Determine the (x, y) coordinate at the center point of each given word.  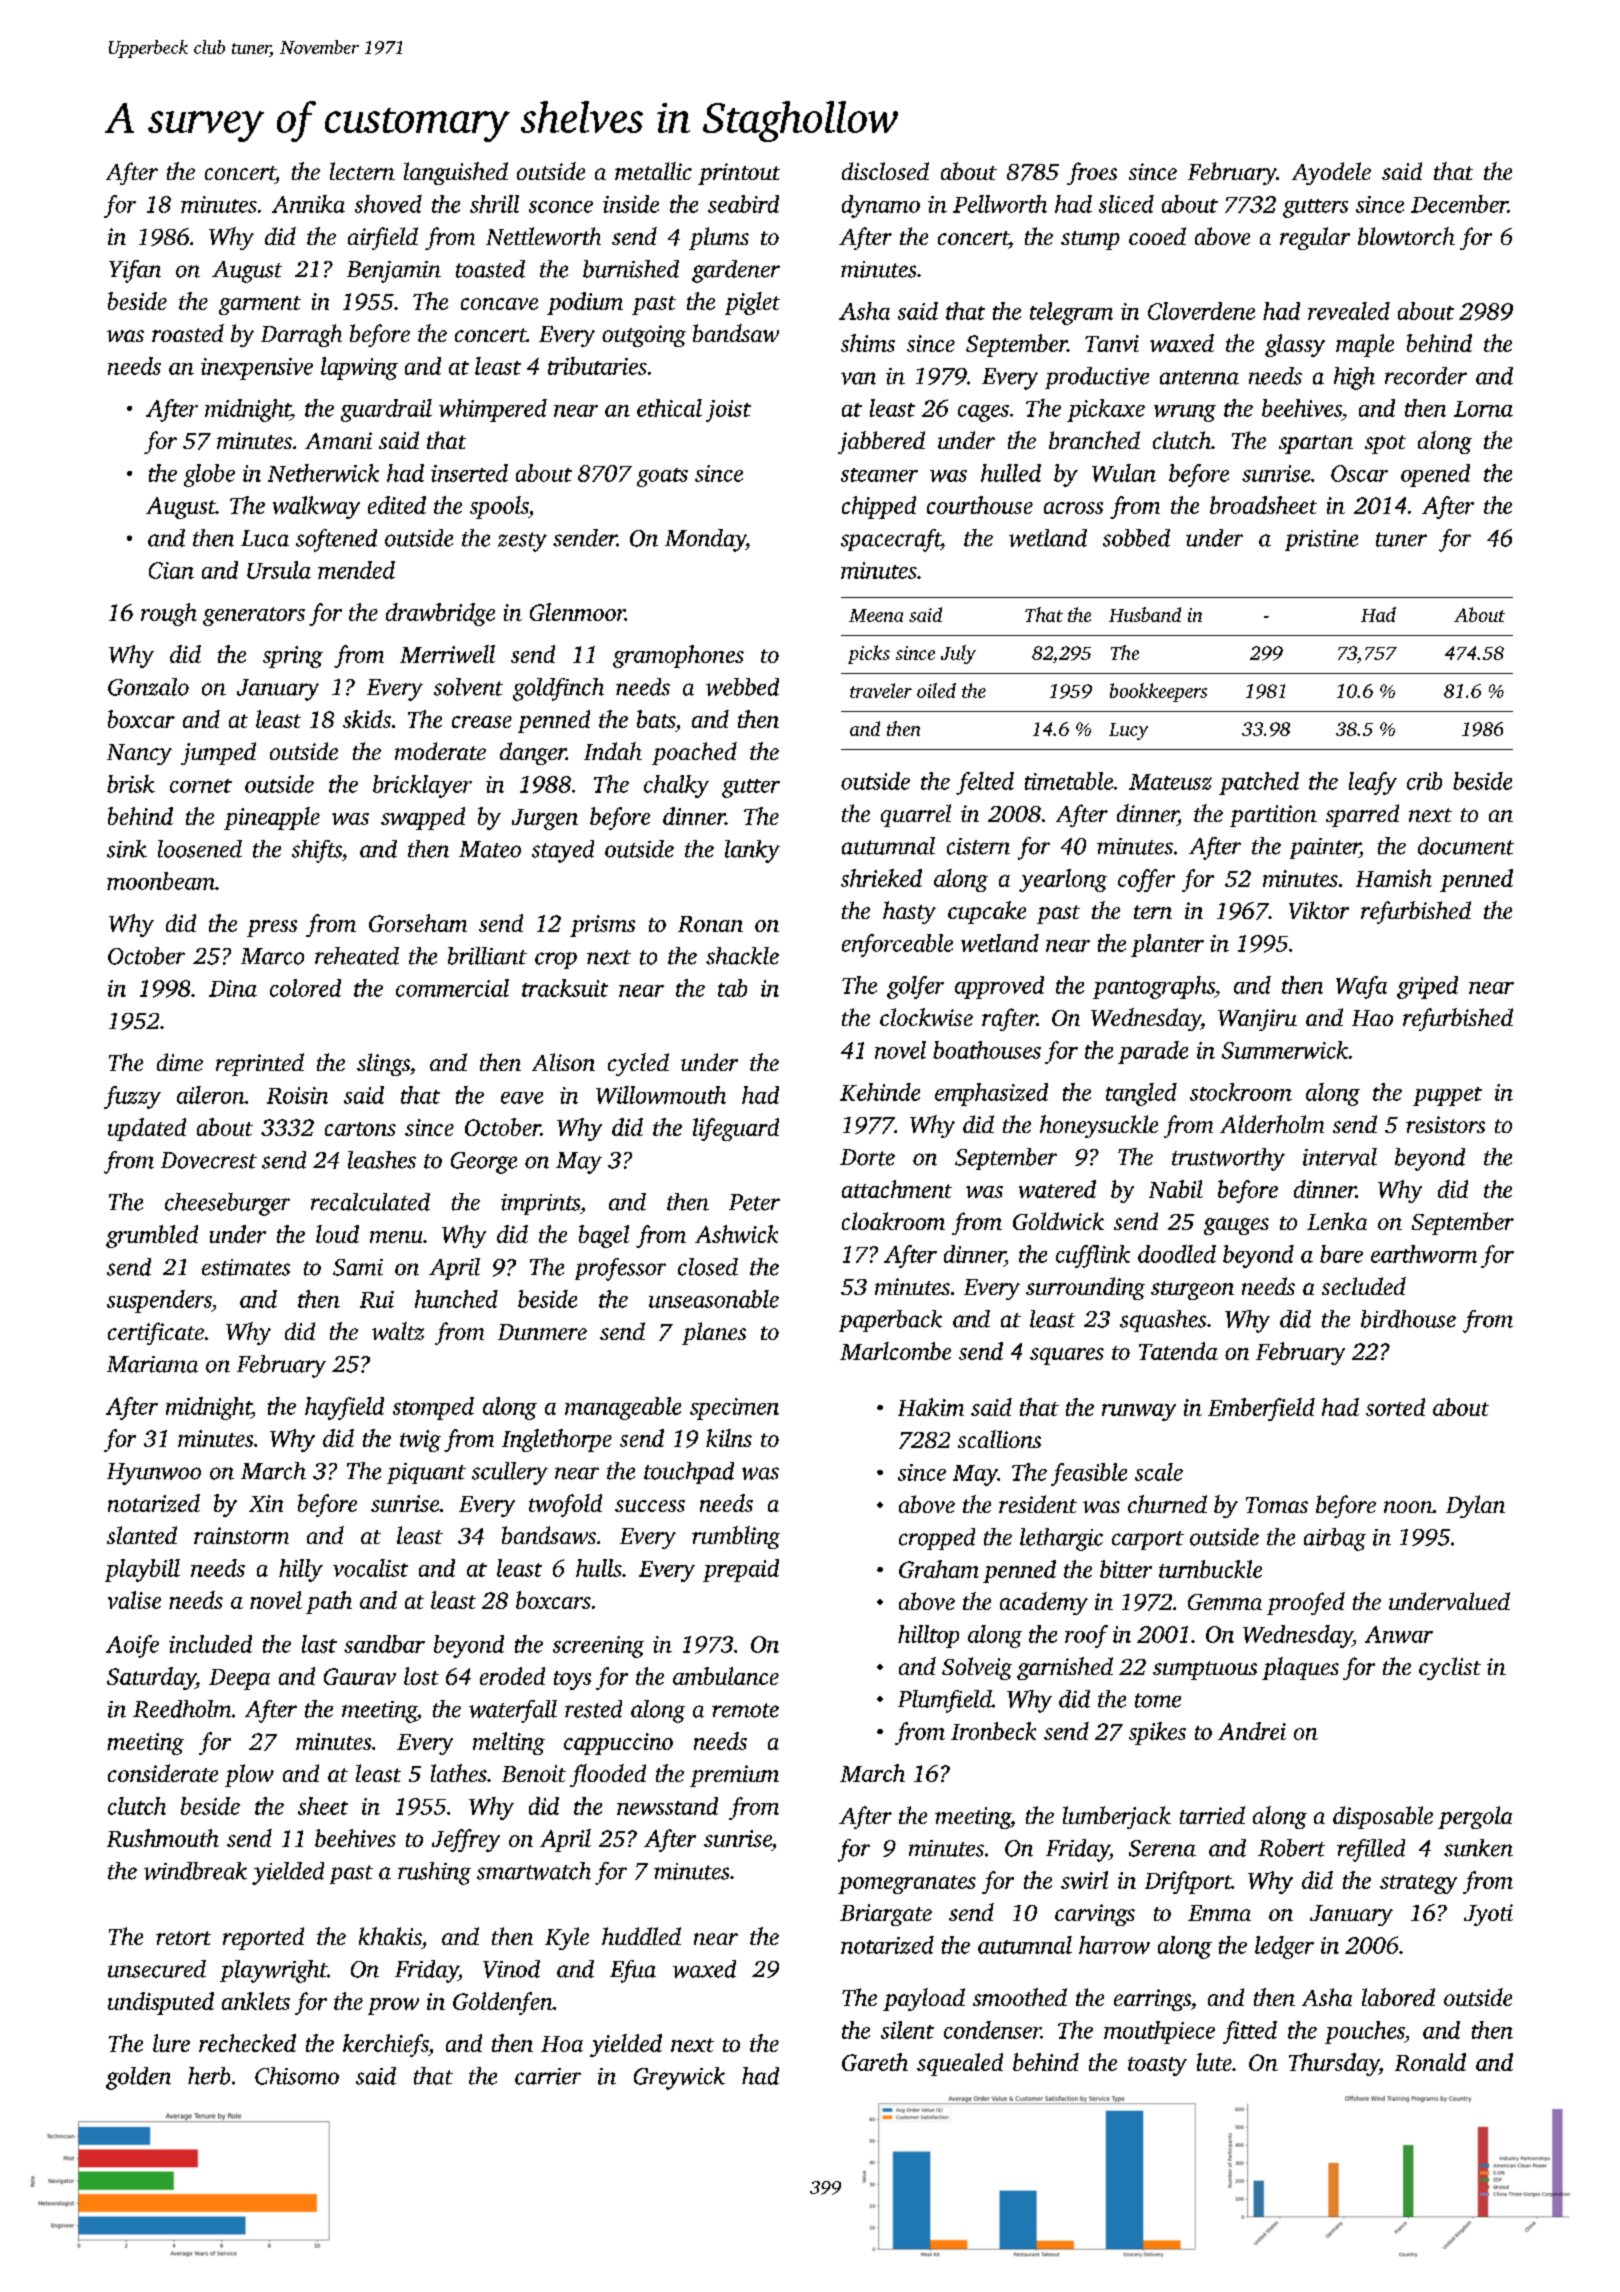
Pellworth (1000, 204)
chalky (676, 786)
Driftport (1188, 1882)
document (1466, 846)
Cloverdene (1201, 311)
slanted (142, 1535)
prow (393, 2006)
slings (383, 1064)
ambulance (726, 1676)
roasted (188, 333)
